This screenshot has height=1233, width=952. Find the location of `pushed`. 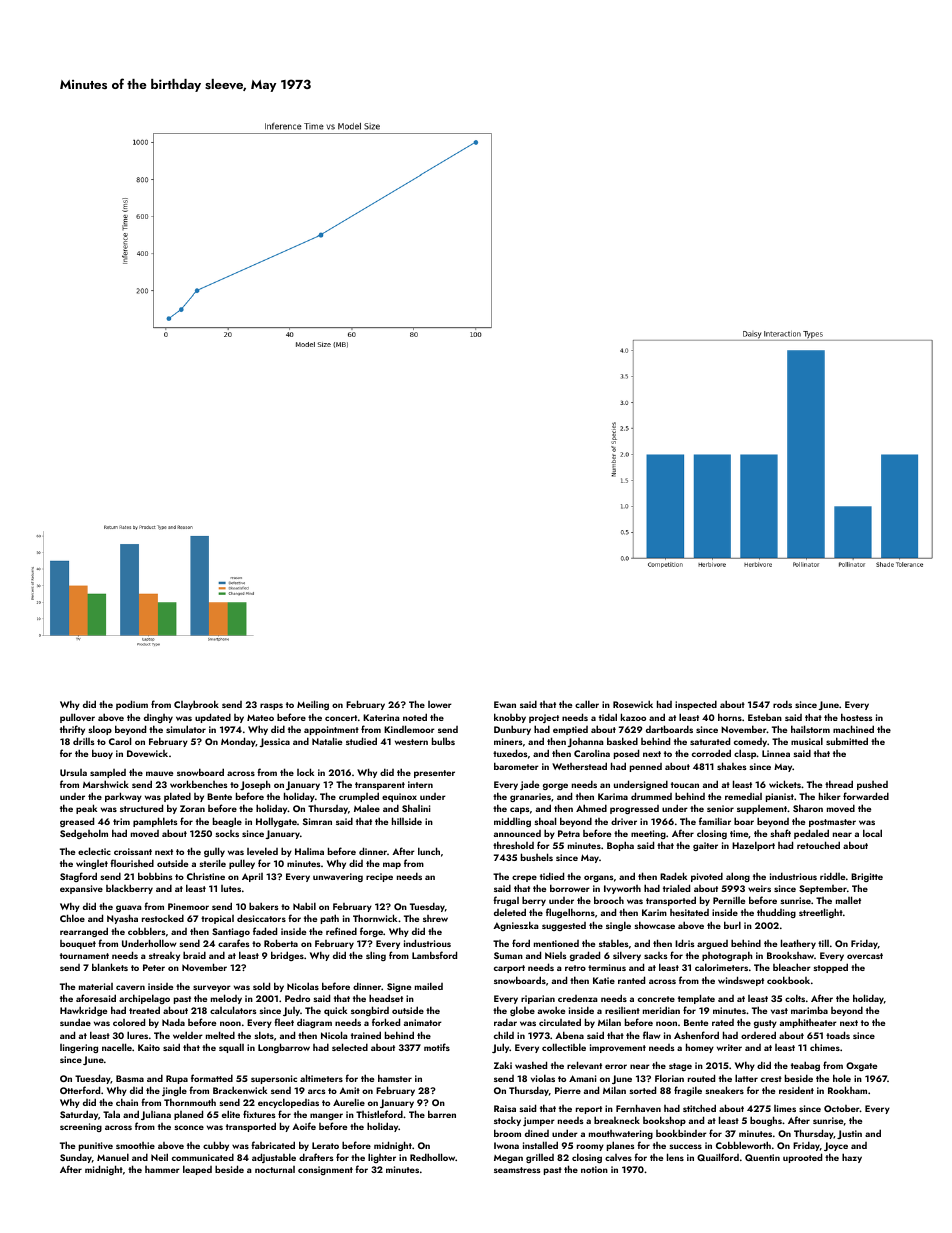

pushed is located at coordinates (872, 785).
